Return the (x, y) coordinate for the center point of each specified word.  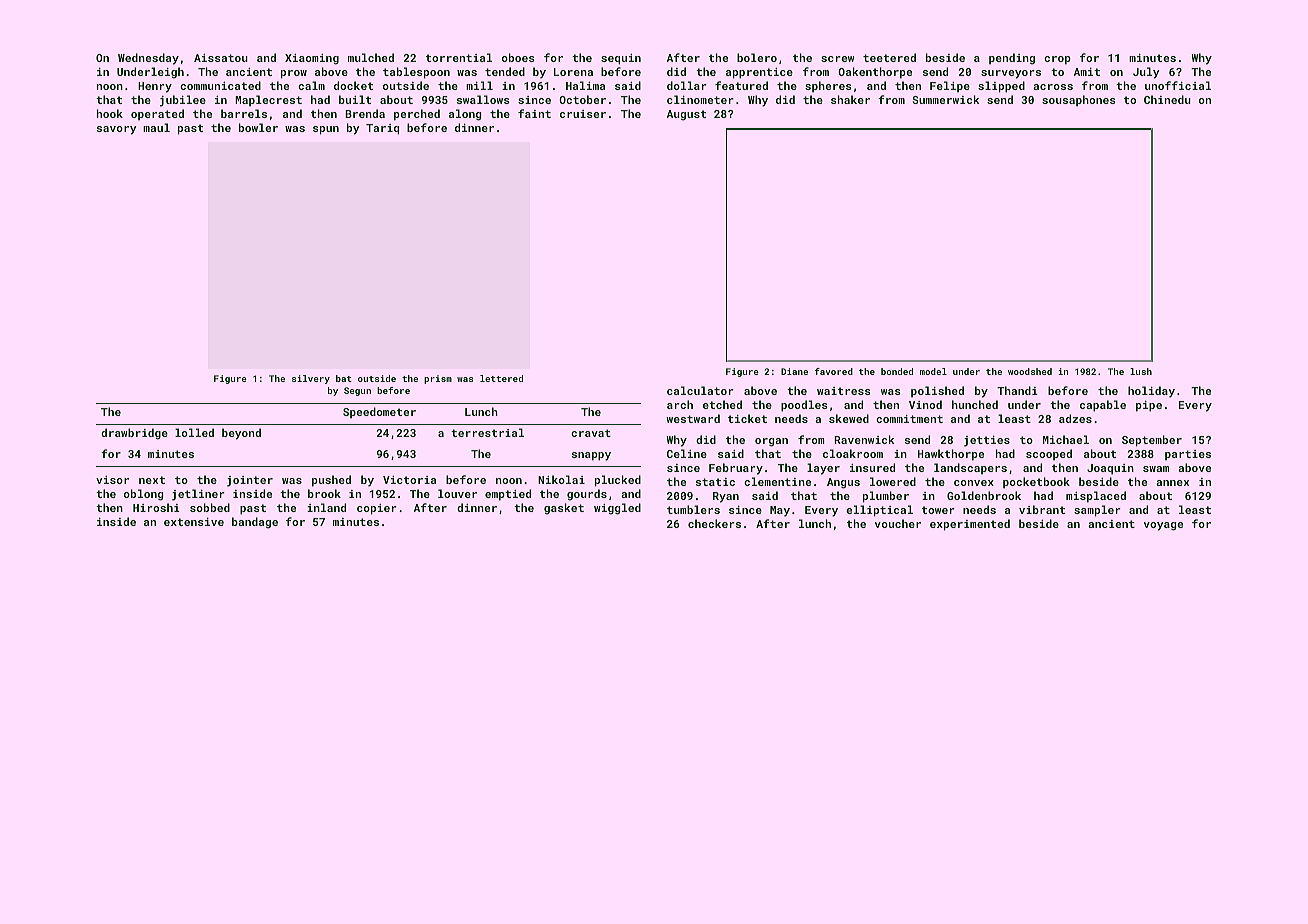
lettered (501, 378)
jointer (250, 481)
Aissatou (221, 58)
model (933, 371)
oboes (518, 57)
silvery (311, 379)
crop (1057, 60)
